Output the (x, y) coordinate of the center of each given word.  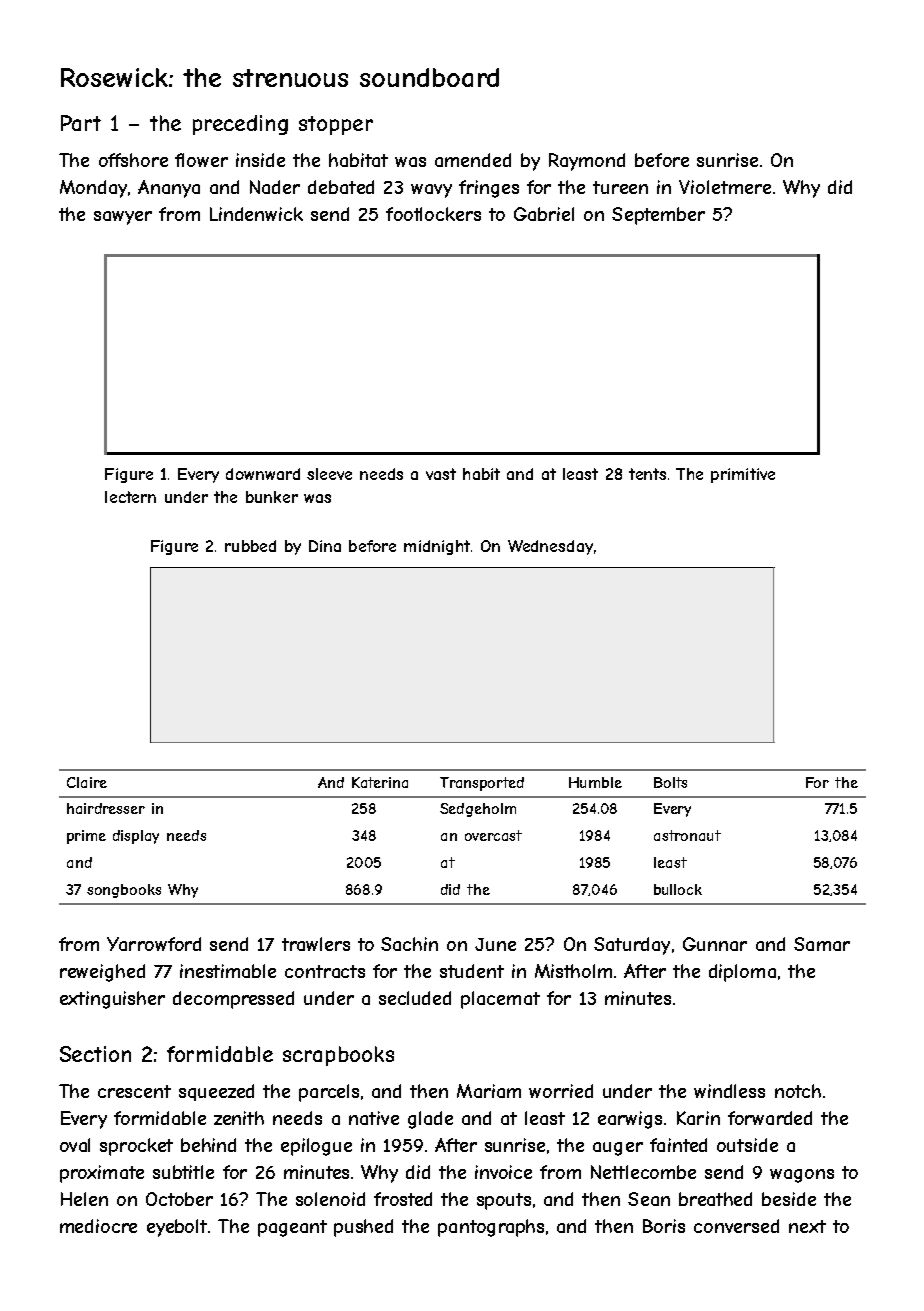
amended (473, 160)
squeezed (216, 1092)
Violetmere (725, 187)
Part (81, 123)
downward (263, 474)
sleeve (329, 474)
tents (647, 474)
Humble (595, 782)
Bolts (670, 782)
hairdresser (106, 808)
